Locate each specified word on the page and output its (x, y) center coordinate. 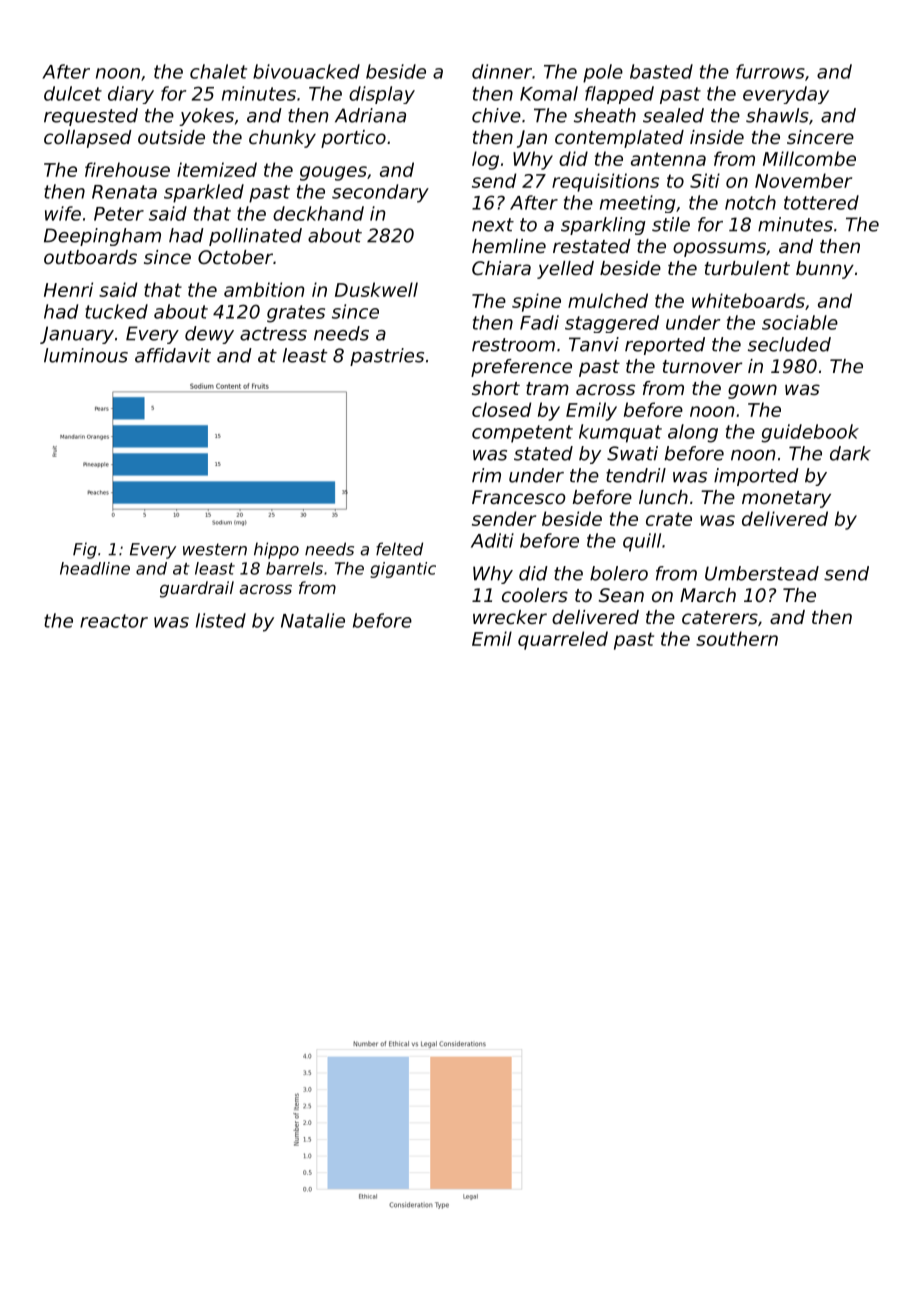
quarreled (563, 640)
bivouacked (306, 71)
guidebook (810, 433)
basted (661, 71)
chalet (218, 71)
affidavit (173, 355)
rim (486, 475)
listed (221, 620)
